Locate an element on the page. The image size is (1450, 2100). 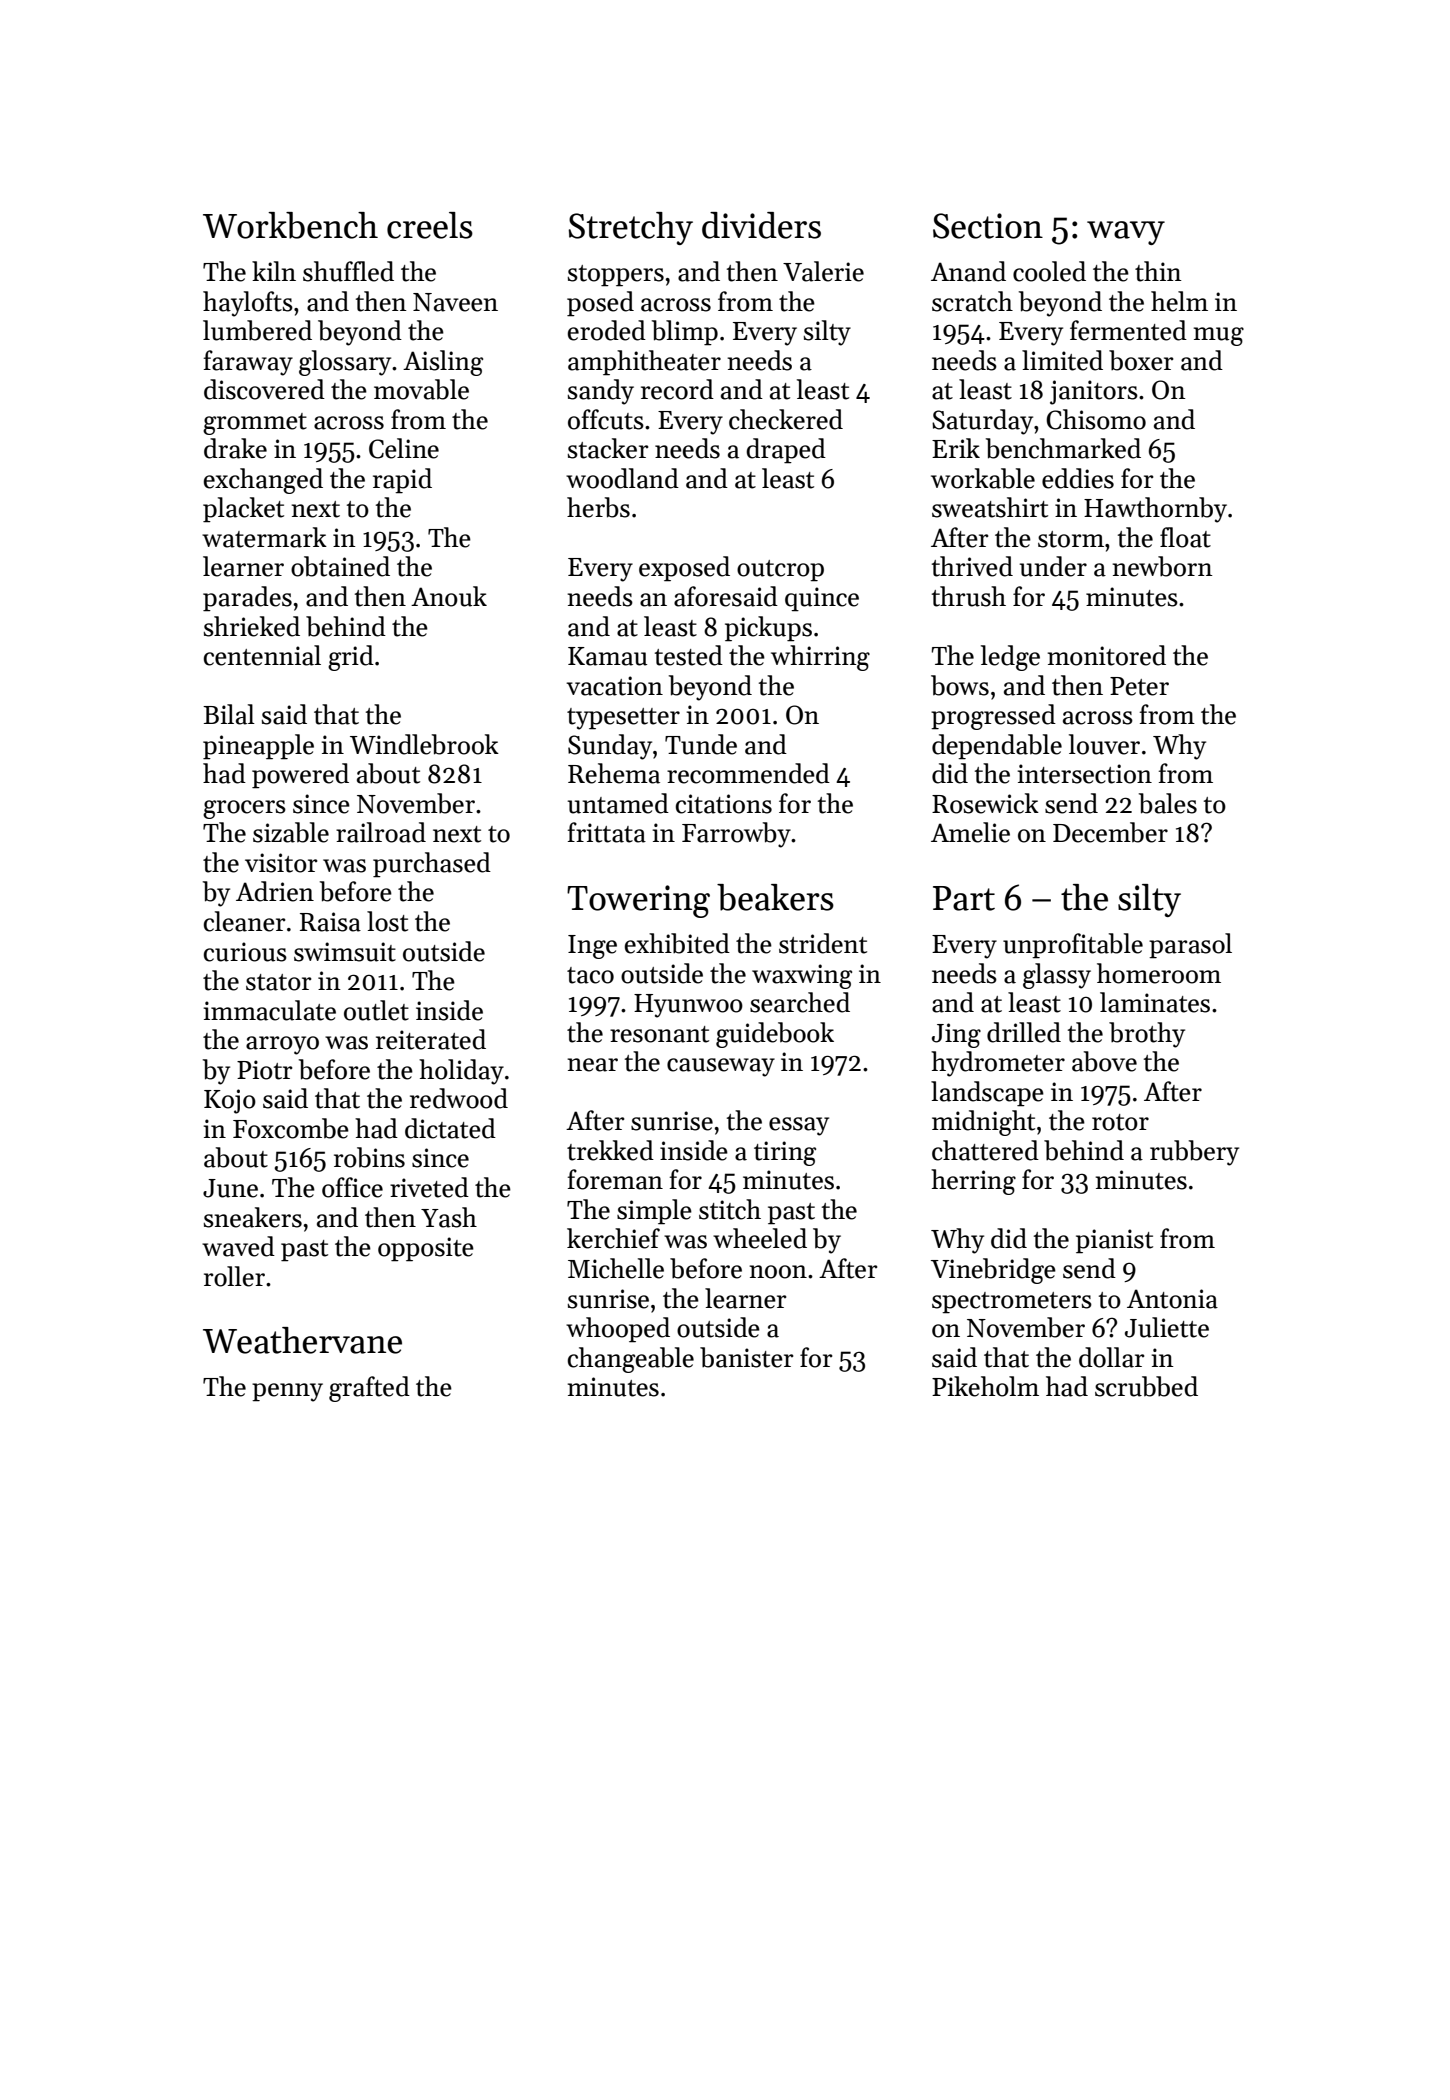
dividers is located at coordinates (761, 225).
